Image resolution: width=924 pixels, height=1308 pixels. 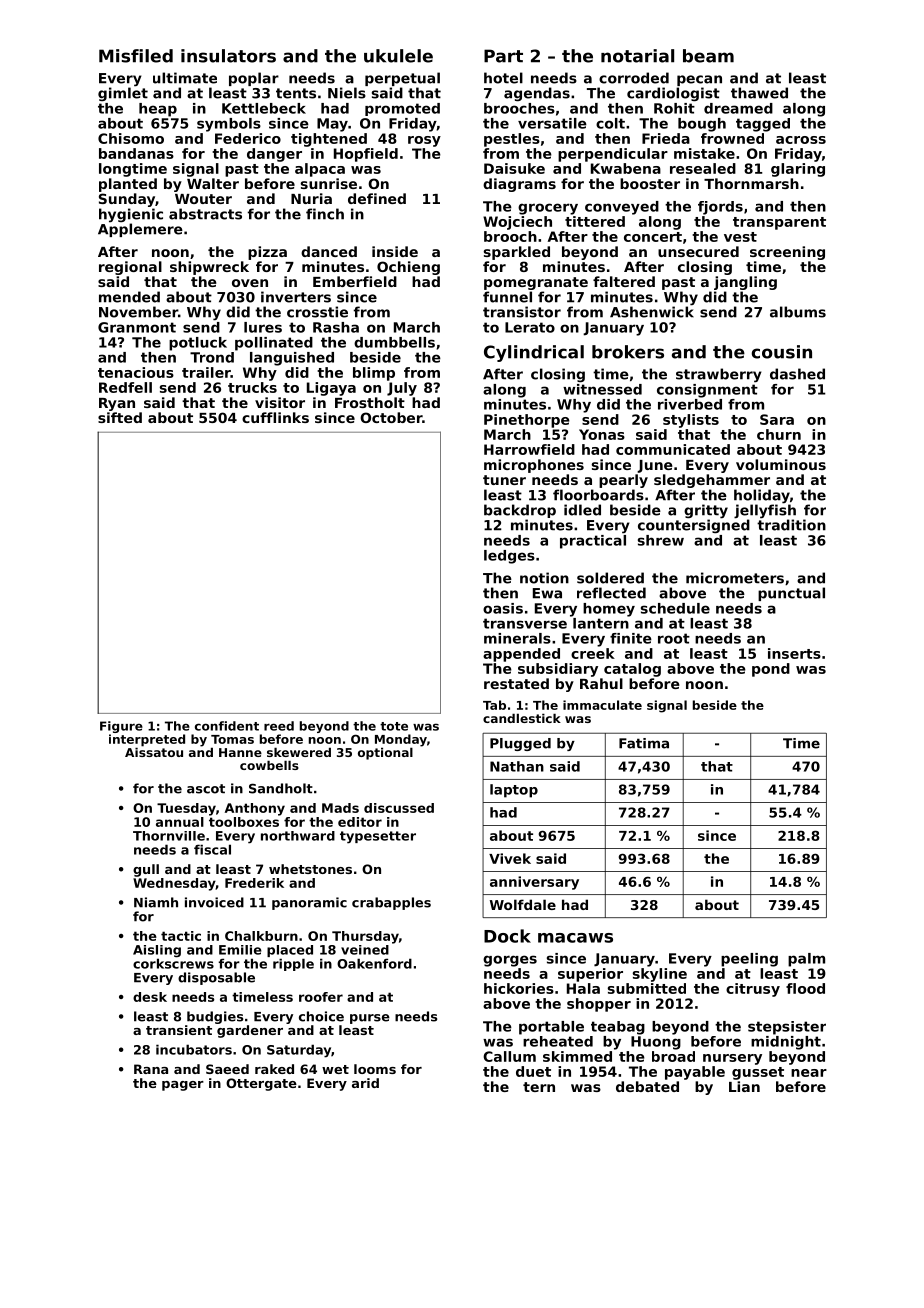 I want to click on ukulele, so click(x=398, y=56).
